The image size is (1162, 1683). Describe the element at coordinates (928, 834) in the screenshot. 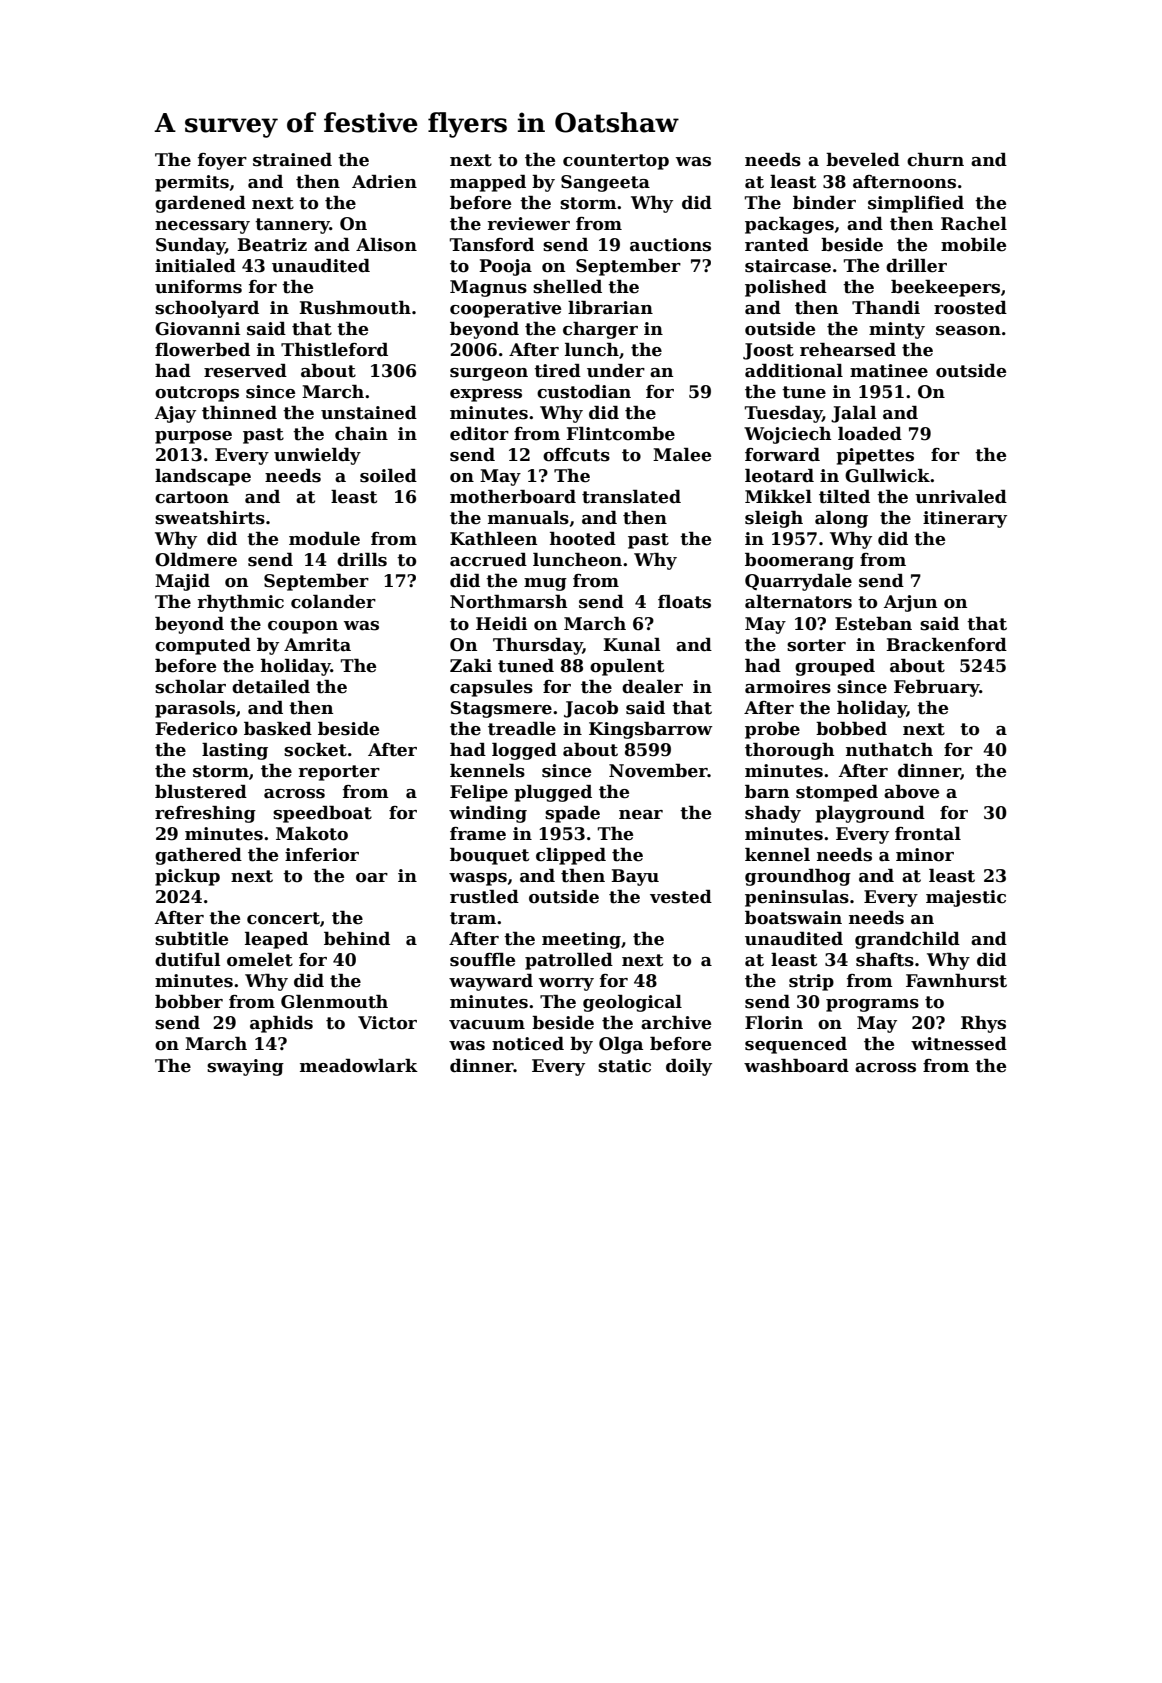

I see `frontal` at that location.
